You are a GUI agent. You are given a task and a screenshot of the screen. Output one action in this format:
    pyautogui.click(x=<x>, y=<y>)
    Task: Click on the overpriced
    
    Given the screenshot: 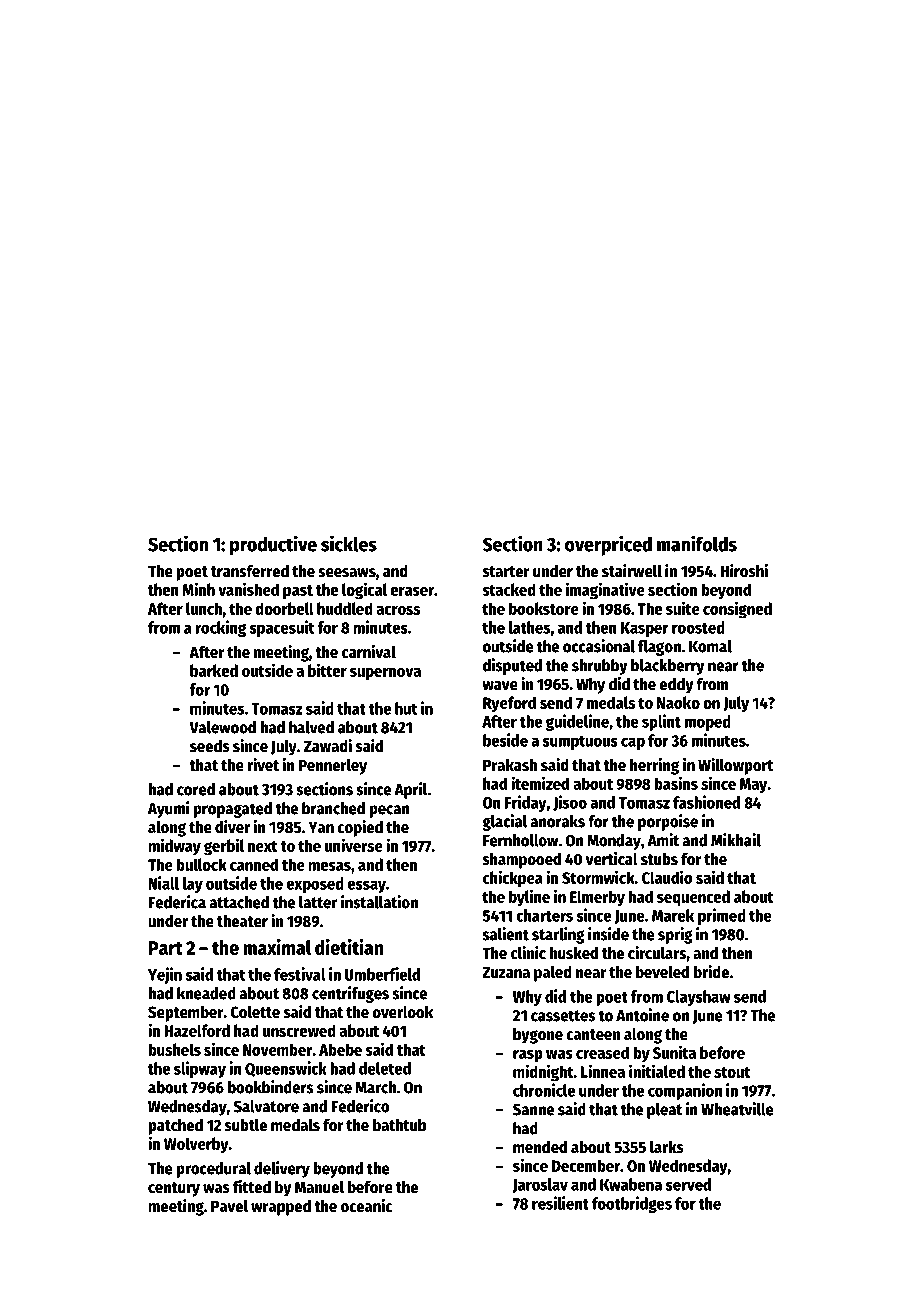 What is the action you would take?
    pyautogui.click(x=608, y=545)
